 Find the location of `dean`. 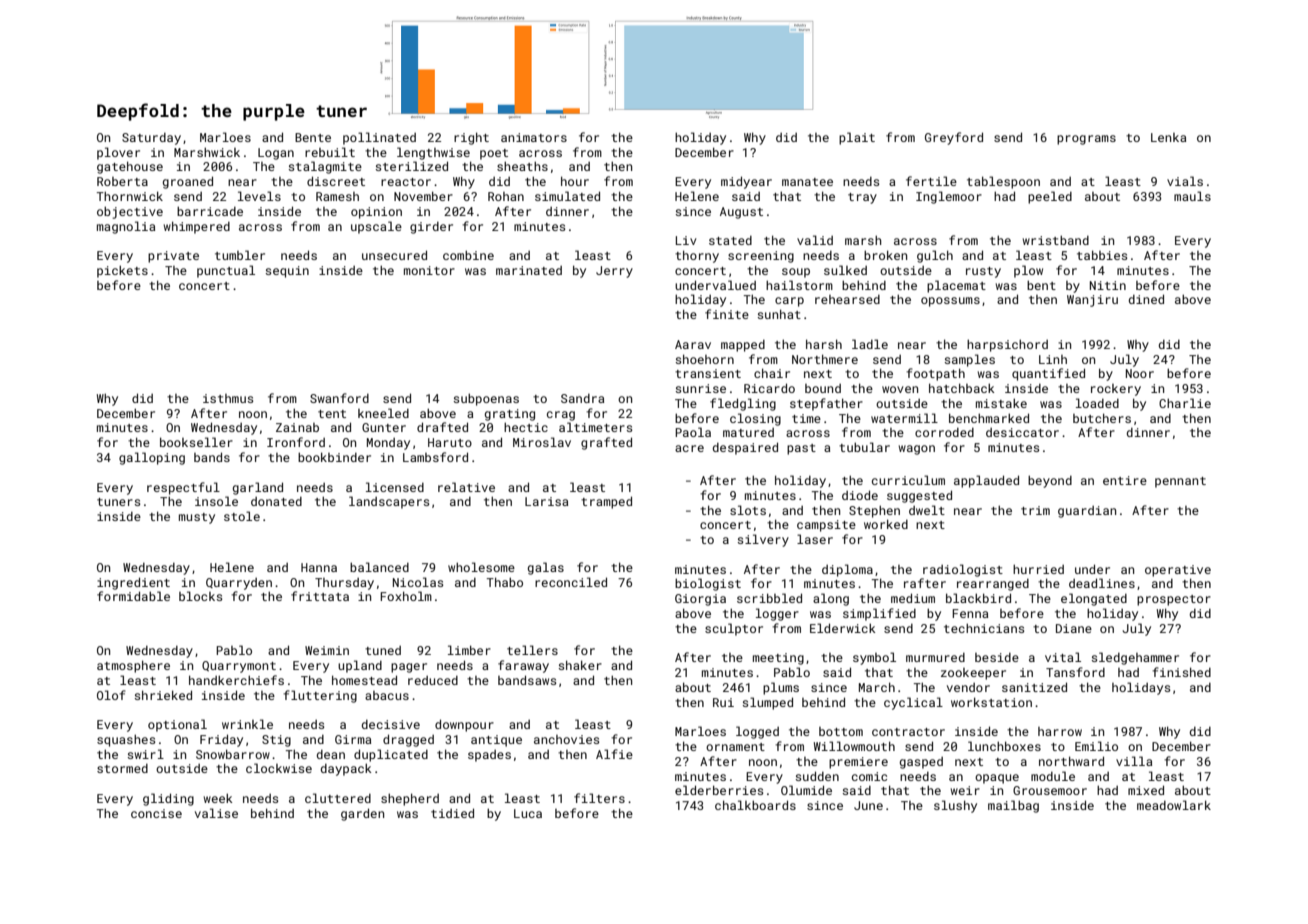

dean is located at coordinates (331, 754).
